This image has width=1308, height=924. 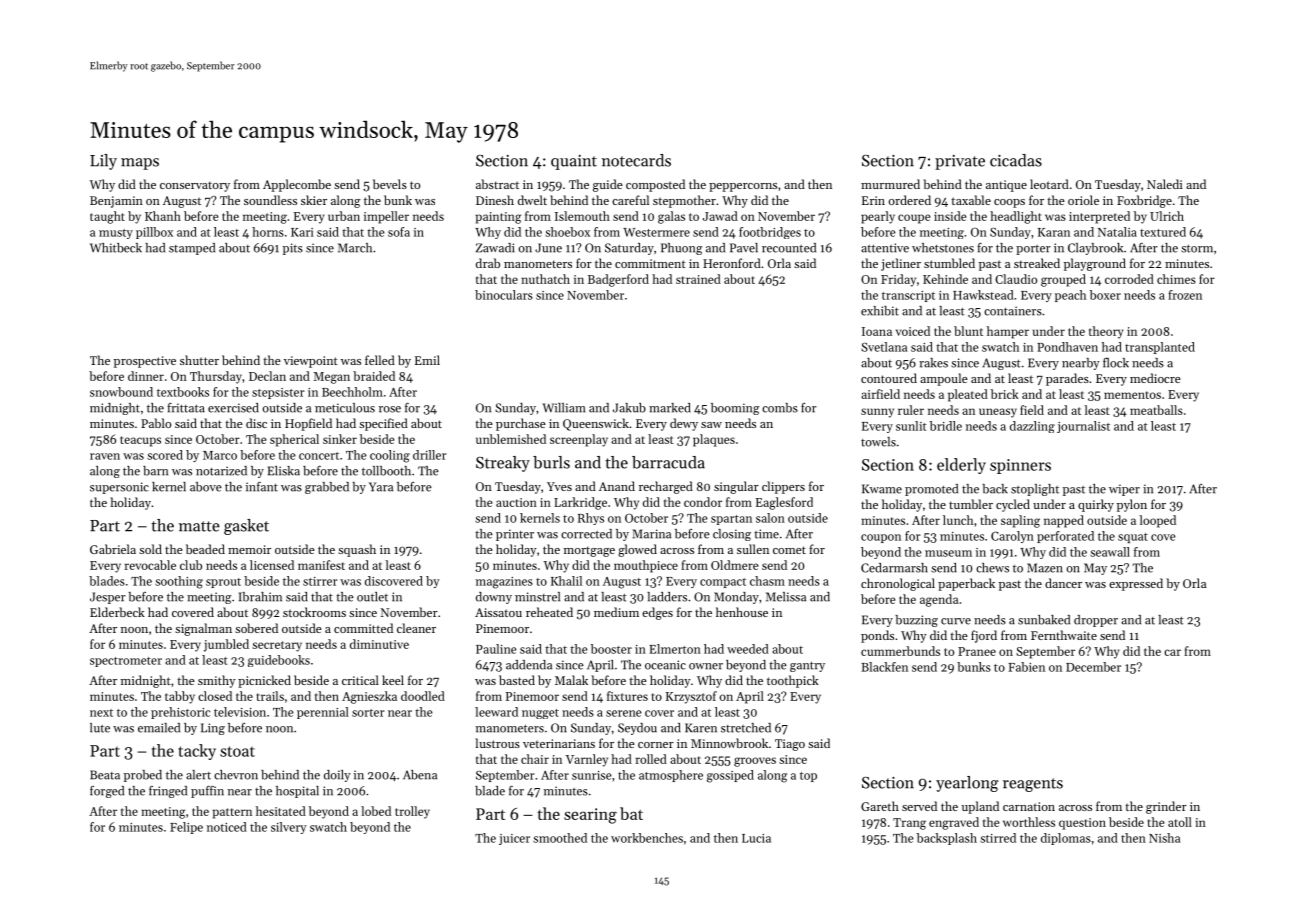 What do you see at coordinates (380, 360) in the image?
I see `felled` at bounding box center [380, 360].
